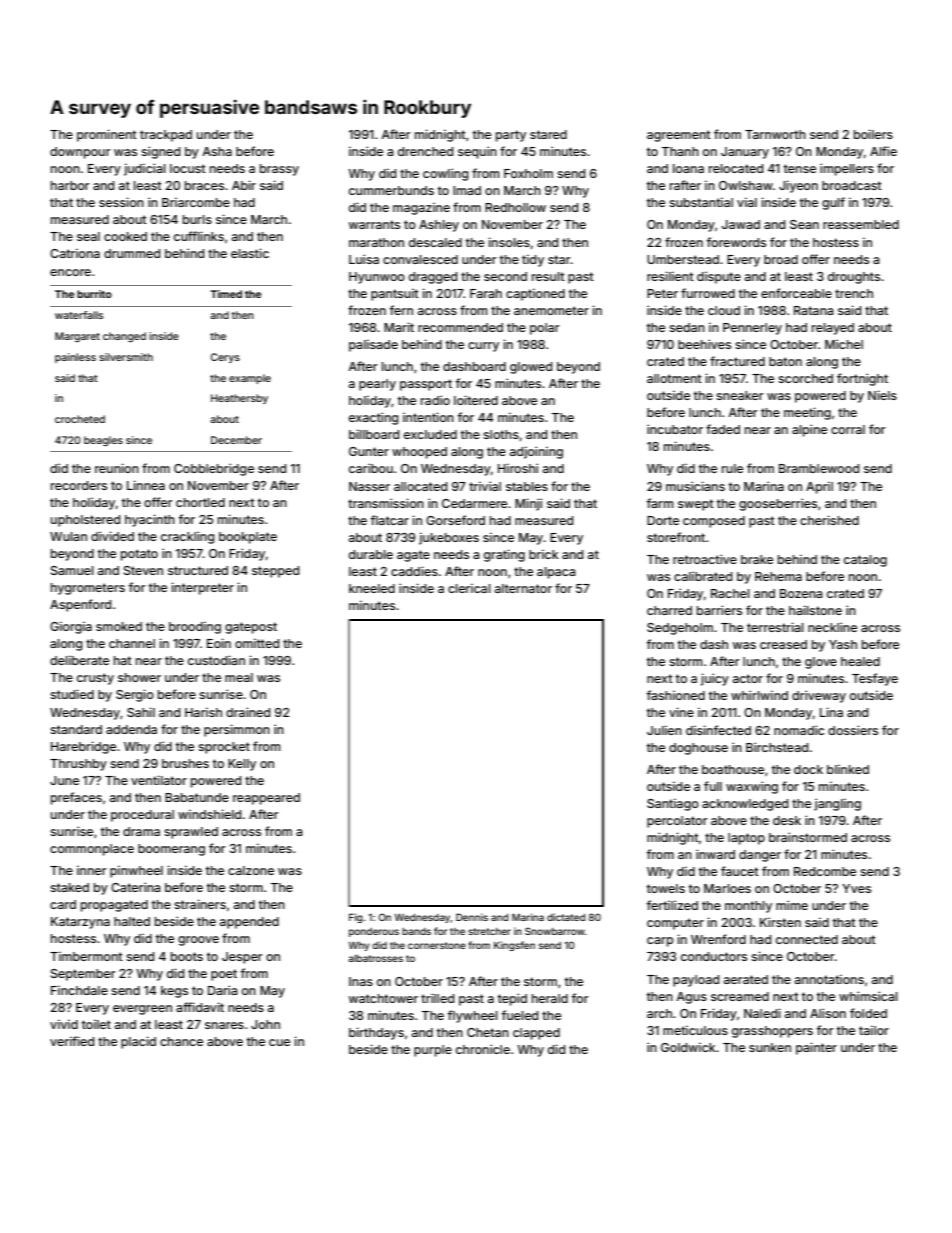 This screenshot has height=1233, width=952. Describe the element at coordinates (873, 134) in the screenshot. I see `boilers` at that location.
